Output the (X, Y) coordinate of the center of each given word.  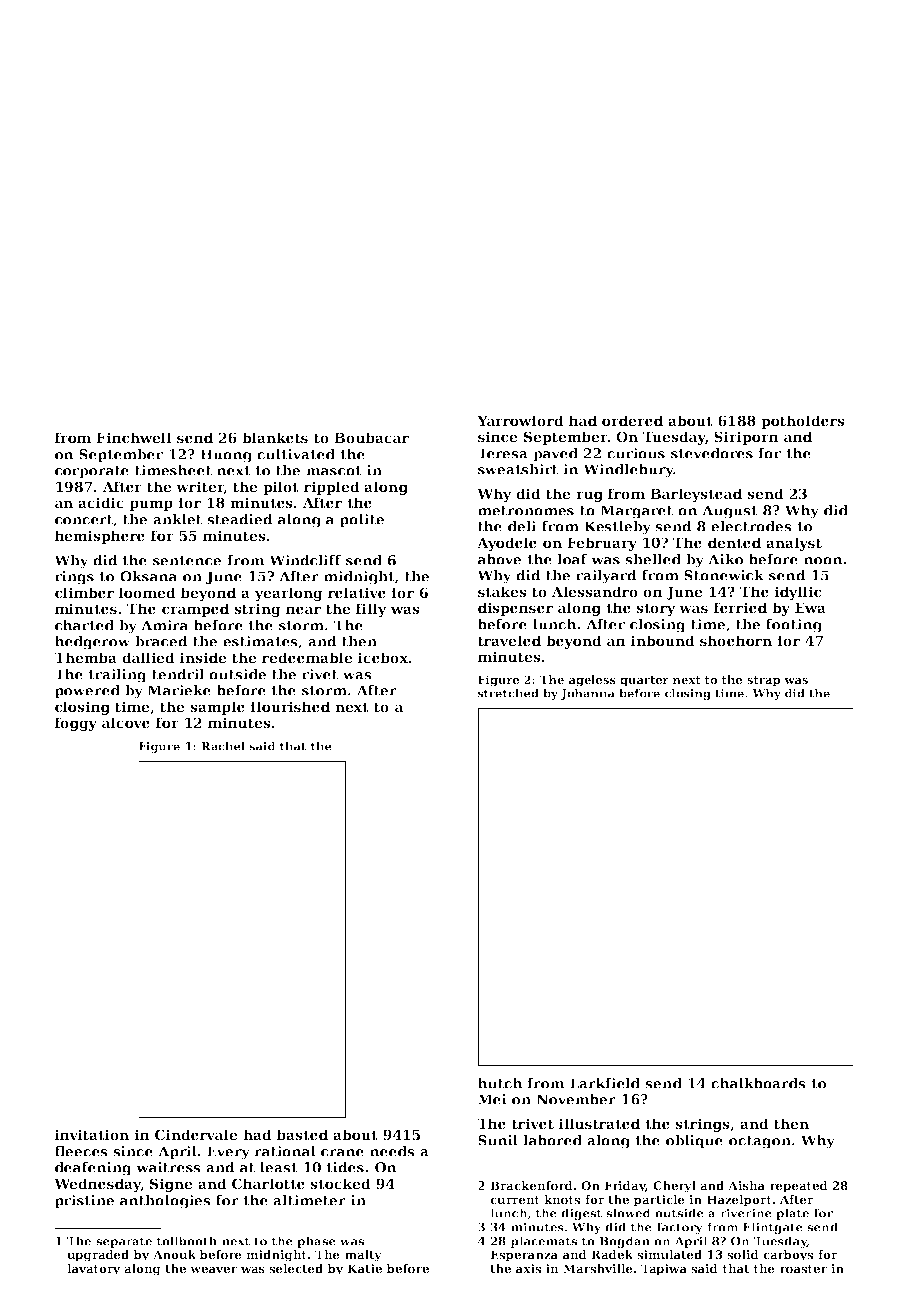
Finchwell (133, 437)
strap (763, 681)
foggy (76, 724)
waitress (168, 1167)
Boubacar (371, 437)
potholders (803, 422)
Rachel (223, 746)
